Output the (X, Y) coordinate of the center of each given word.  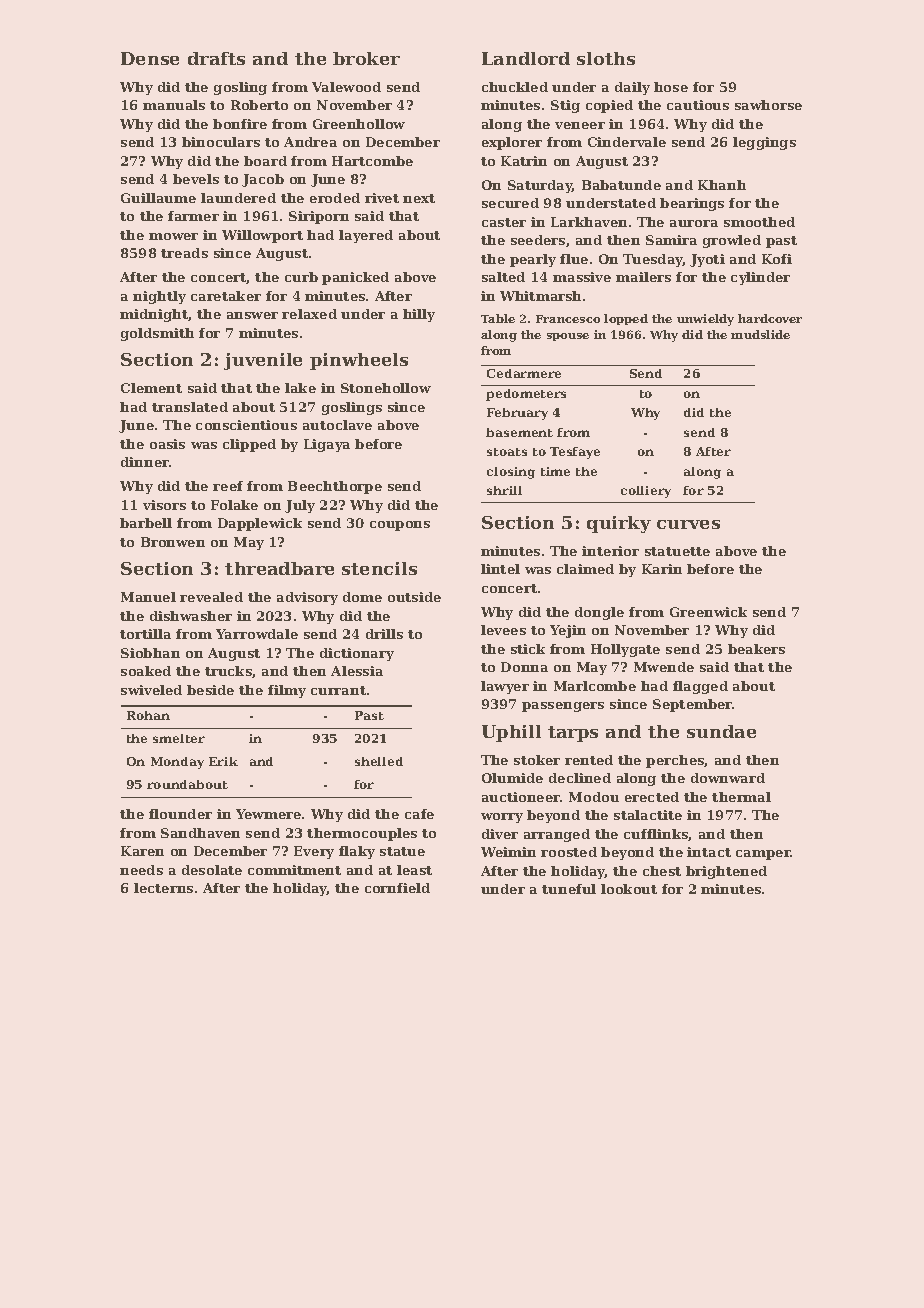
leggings (764, 143)
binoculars (221, 142)
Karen (142, 851)
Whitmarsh (540, 296)
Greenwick (708, 612)
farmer (193, 216)
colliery (646, 492)
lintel (500, 569)
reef (228, 486)
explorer (512, 143)
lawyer (505, 687)
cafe (419, 814)
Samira (671, 240)
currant (338, 690)
